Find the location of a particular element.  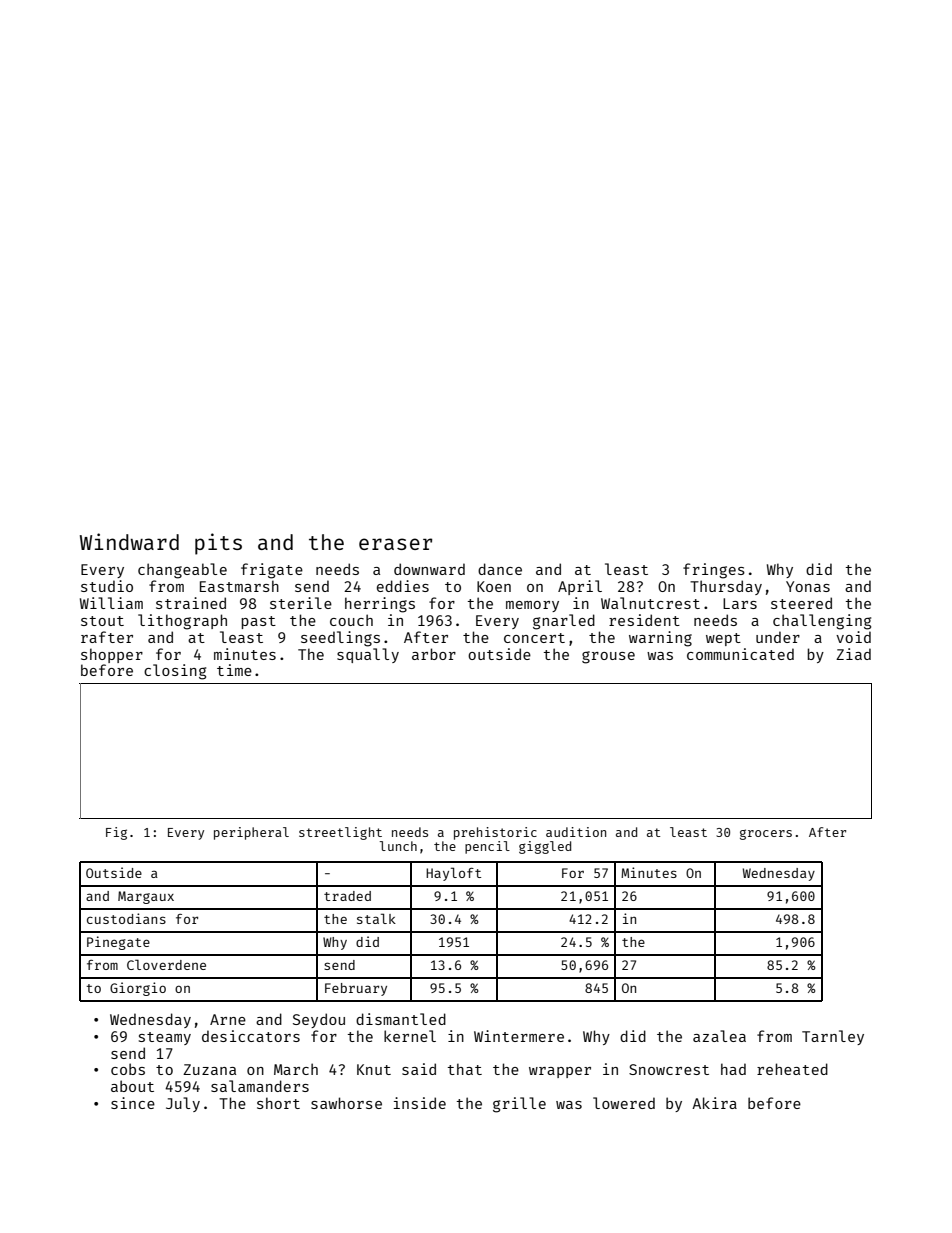

arbor is located at coordinates (434, 654).
